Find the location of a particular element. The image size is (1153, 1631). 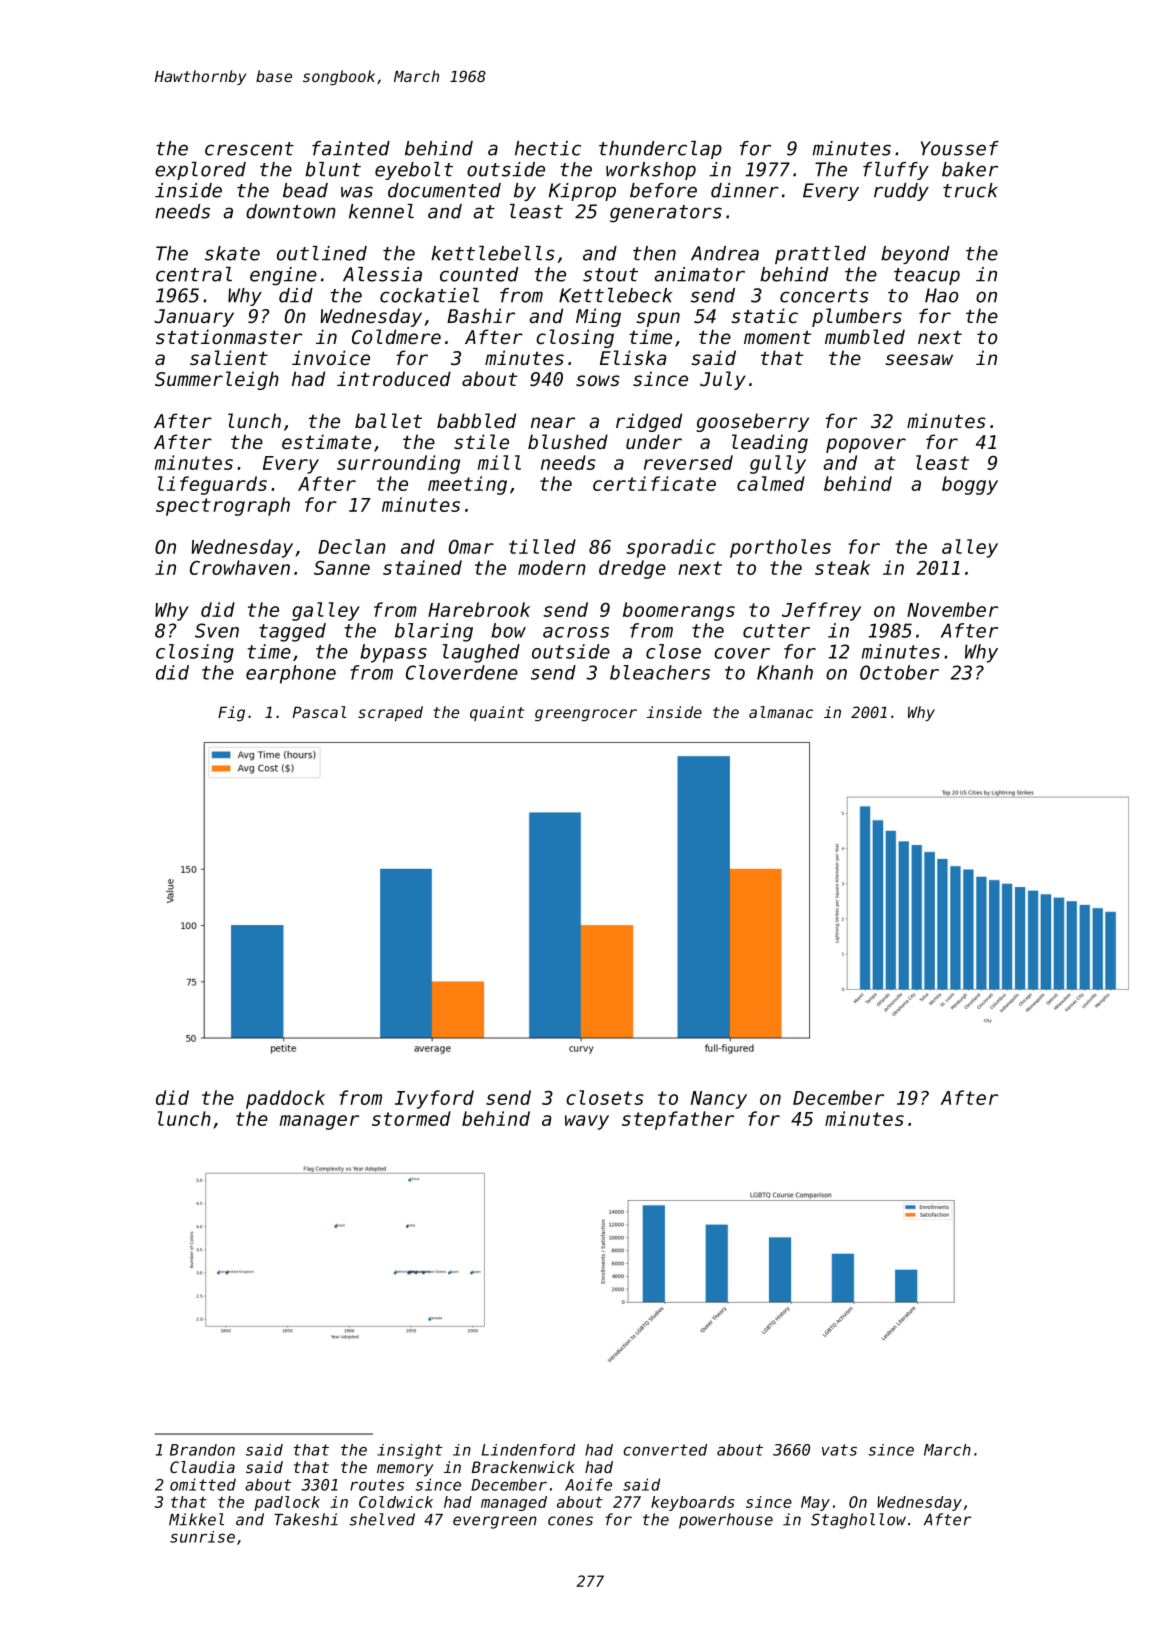

across is located at coordinates (576, 632).
